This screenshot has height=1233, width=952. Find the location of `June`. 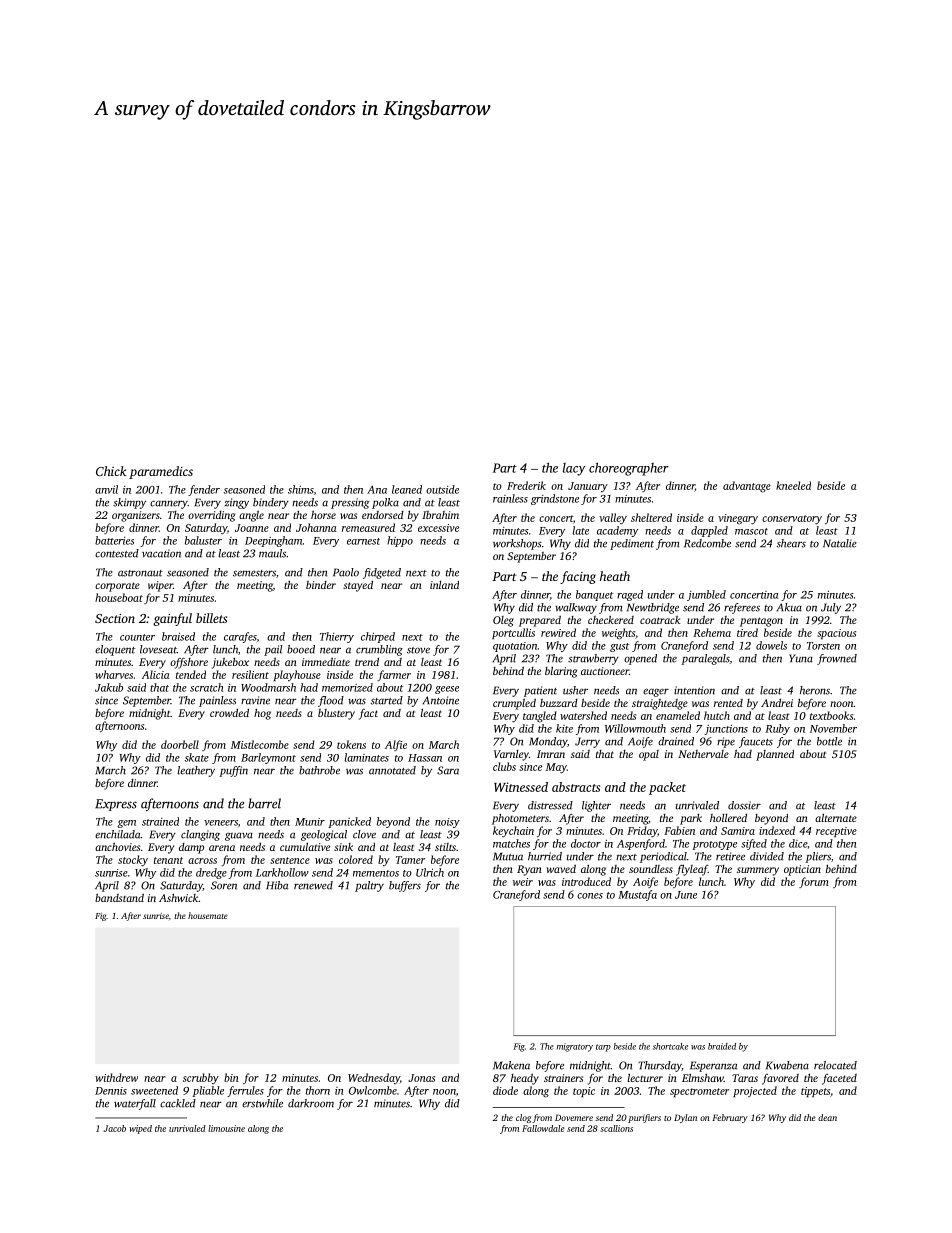

June is located at coordinates (686, 895).
